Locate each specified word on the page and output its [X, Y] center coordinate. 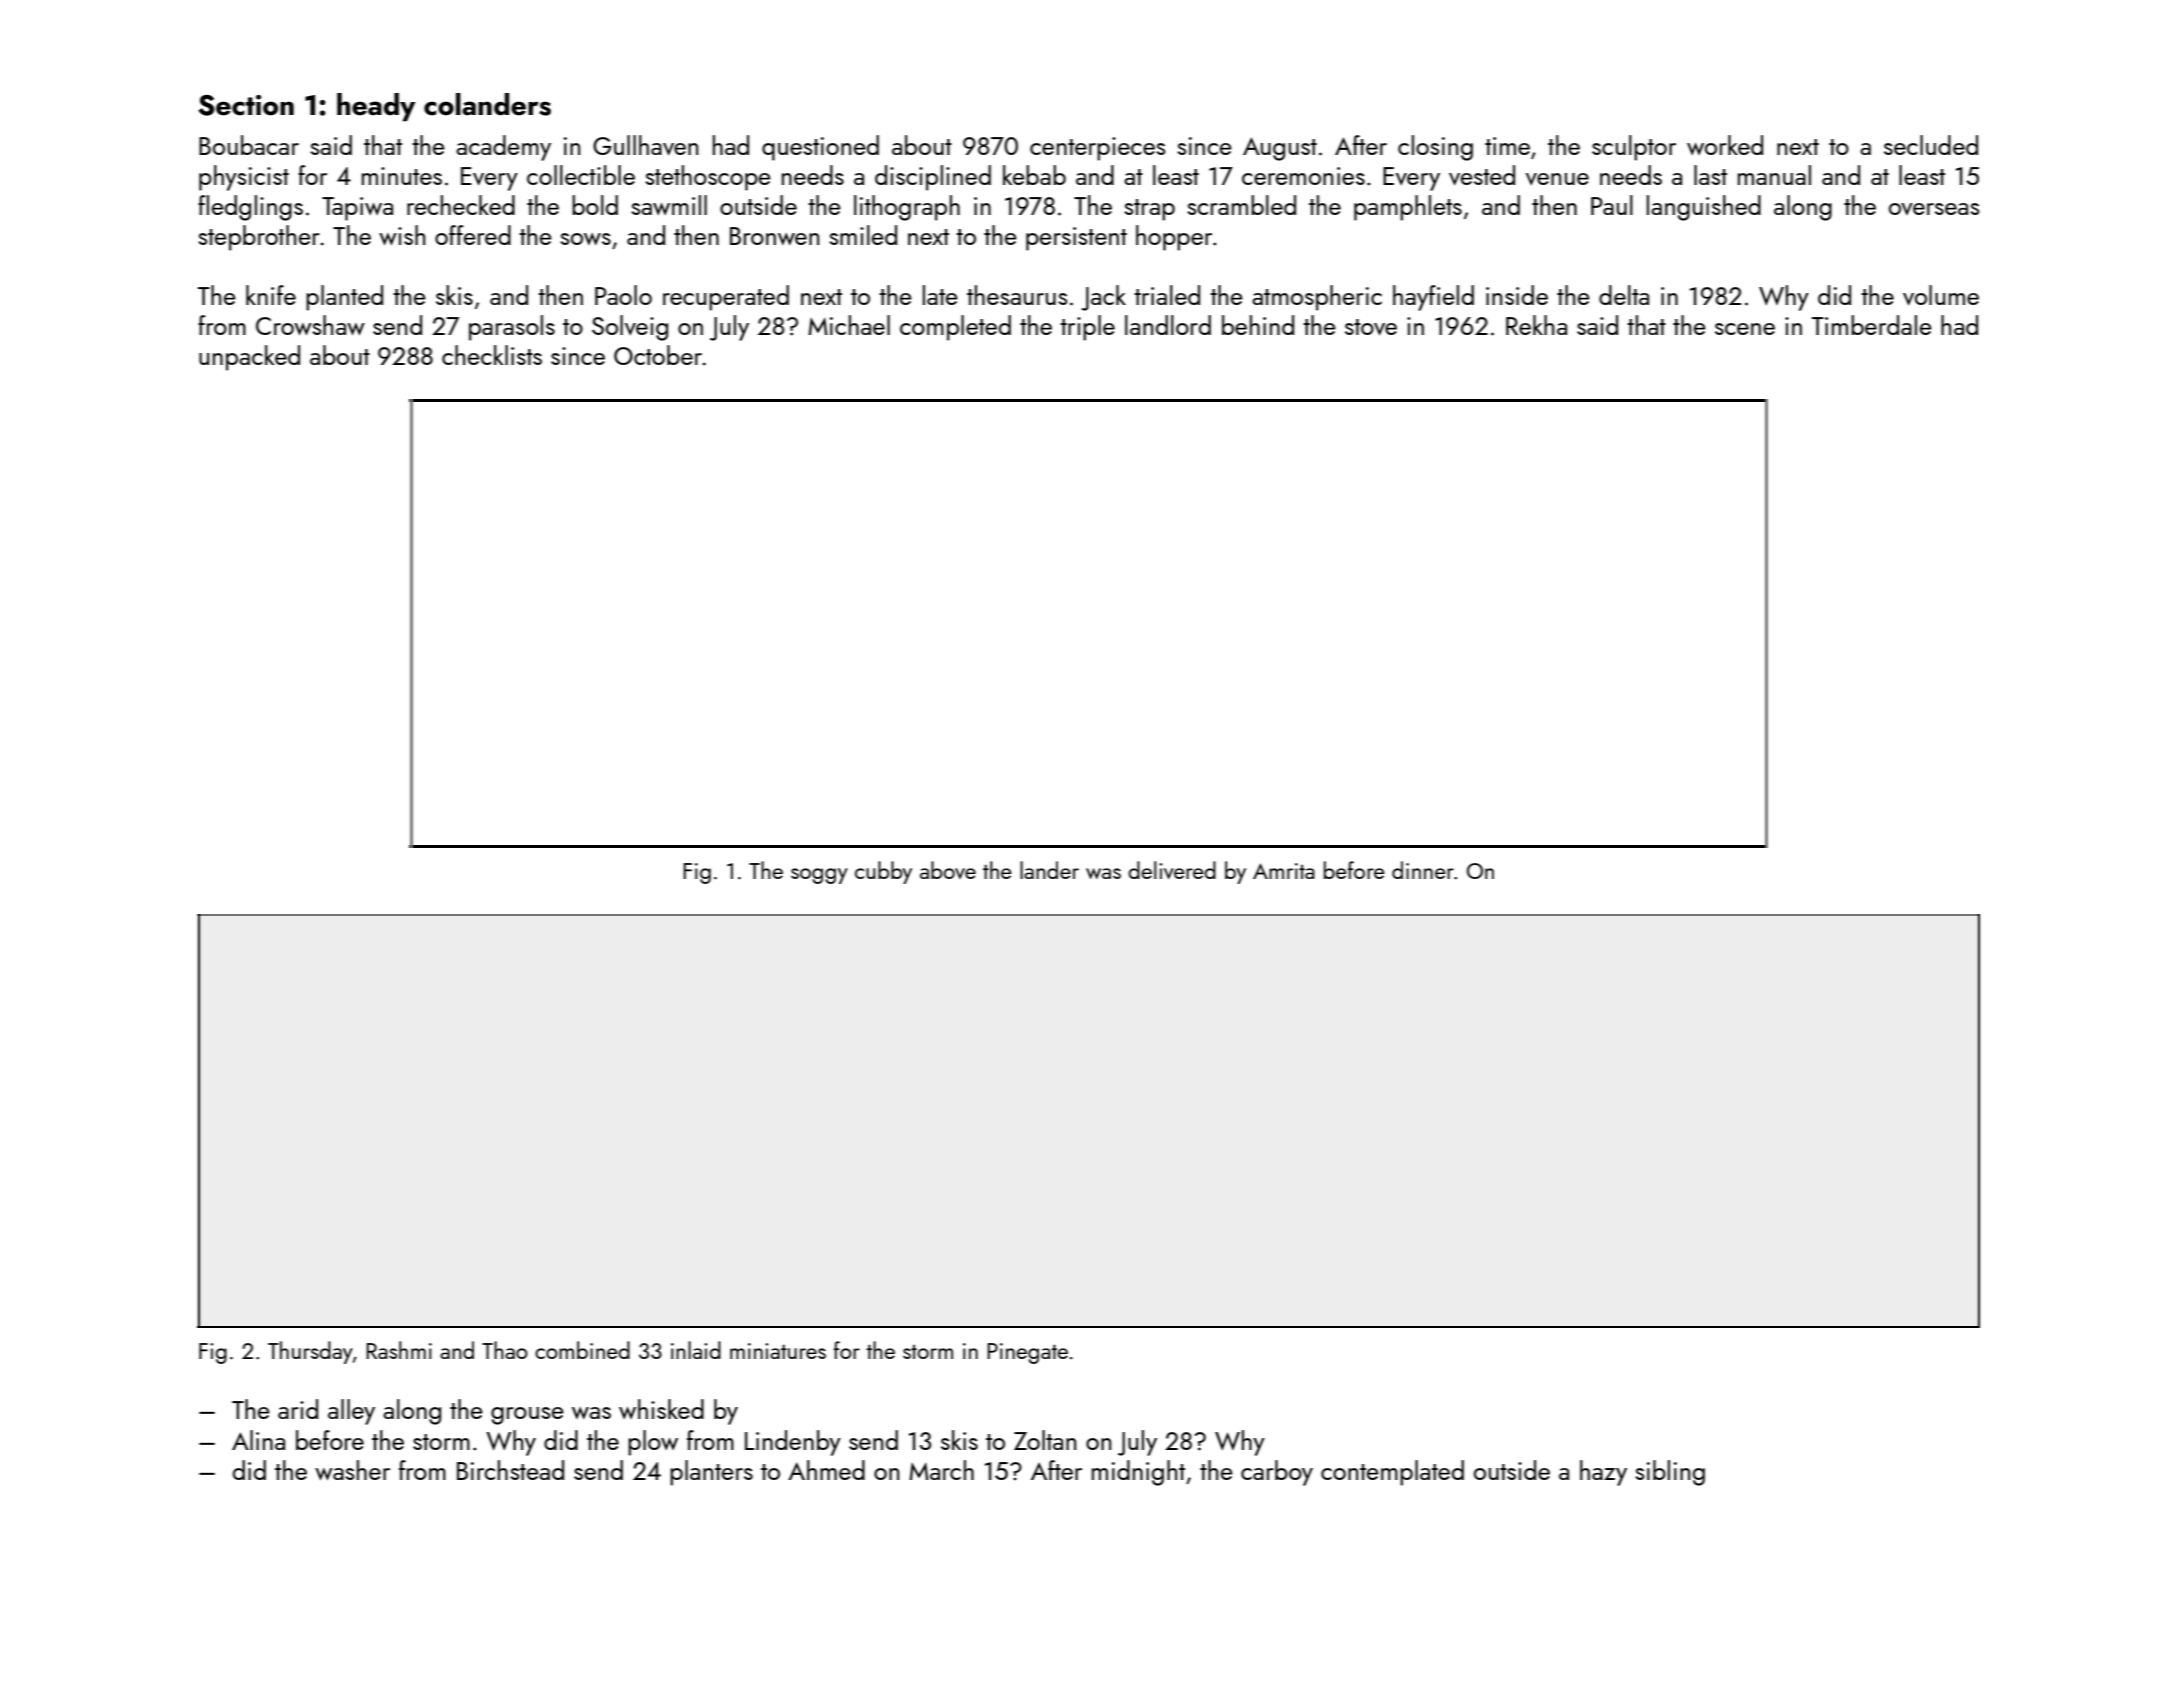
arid [298, 1409]
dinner [1423, 870]
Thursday [310, 1352]
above [948, 870]
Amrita [1284, 871]
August [1280, 149]
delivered [1172, 870]
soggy [819, 876]
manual [1774, 175]
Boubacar [249, 145]
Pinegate [1027, 1353]
